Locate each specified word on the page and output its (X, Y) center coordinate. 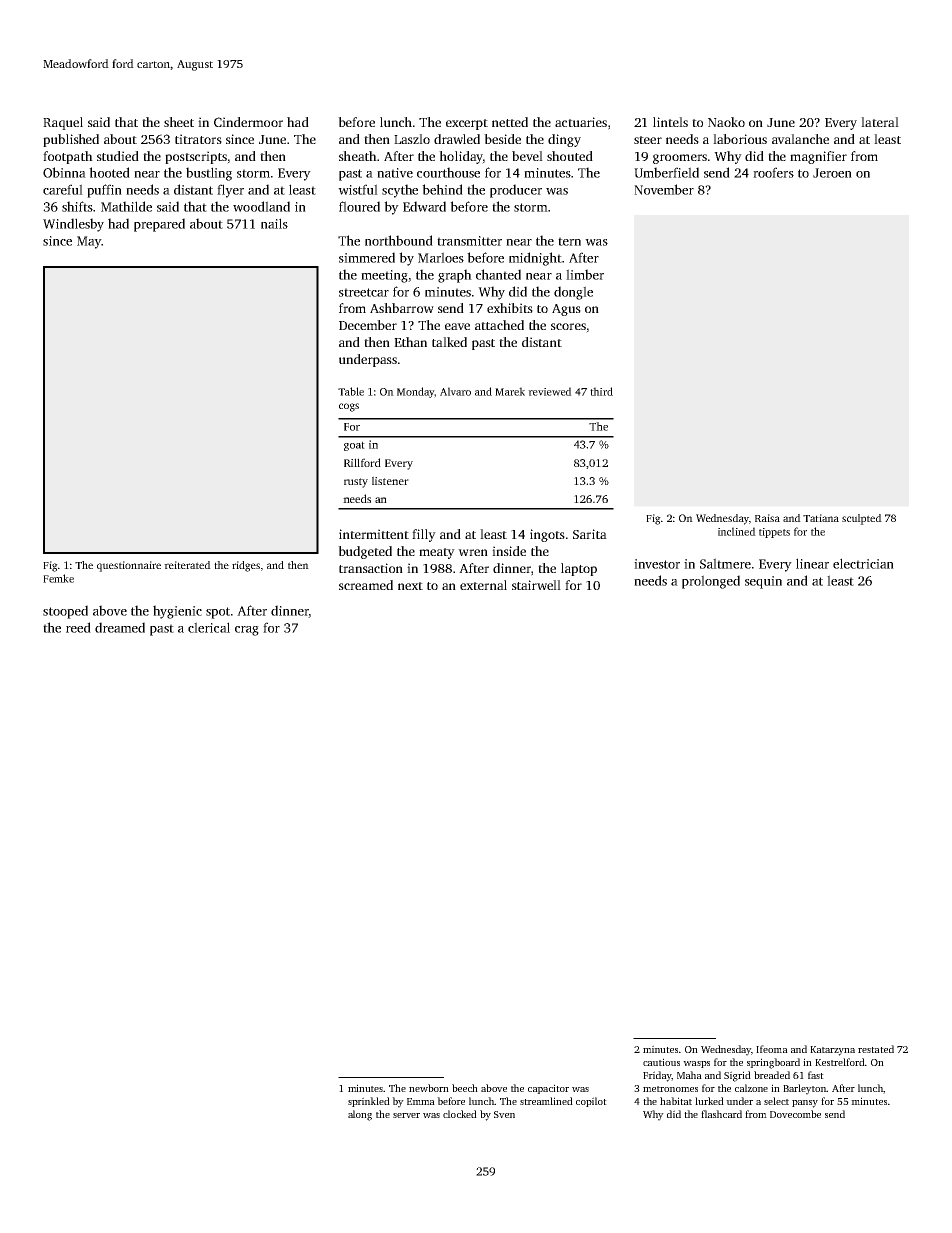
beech (465, 1088)
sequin (763, 582)
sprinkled (369, 1102)
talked (449, 342)
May (89, 242)
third (601, 391)
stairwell (536, 585)
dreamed (120, 627)
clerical (209, 627)
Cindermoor (248, 122)
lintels (670, 122)
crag (247, 631)
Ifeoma (772, 1049)
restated (876, 1049)
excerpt (467, 124)
